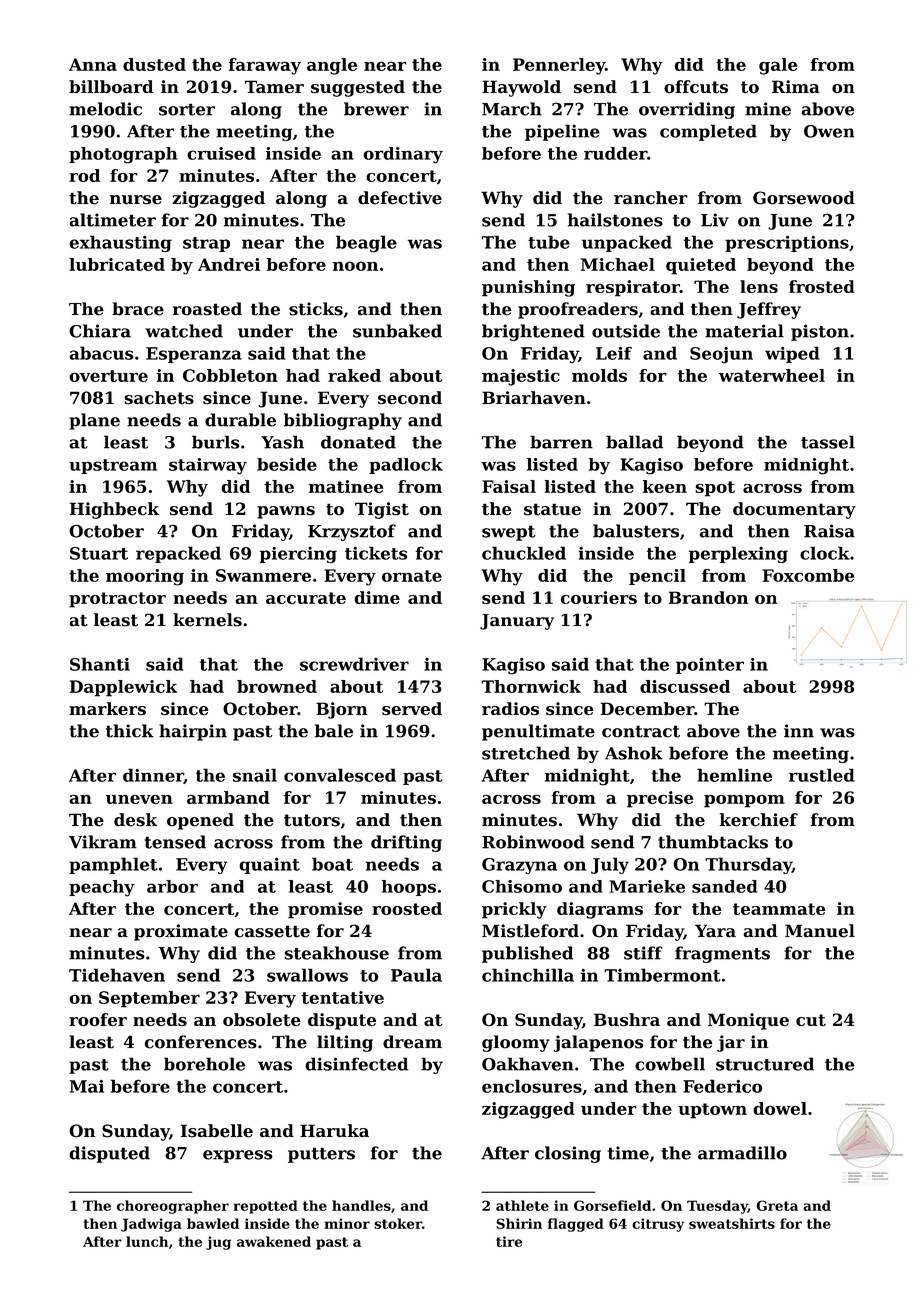 The width and height of the image is (924, 1308). Describe the element at coordinates (87, 1086) in the image. I see `Mai` at that location.
